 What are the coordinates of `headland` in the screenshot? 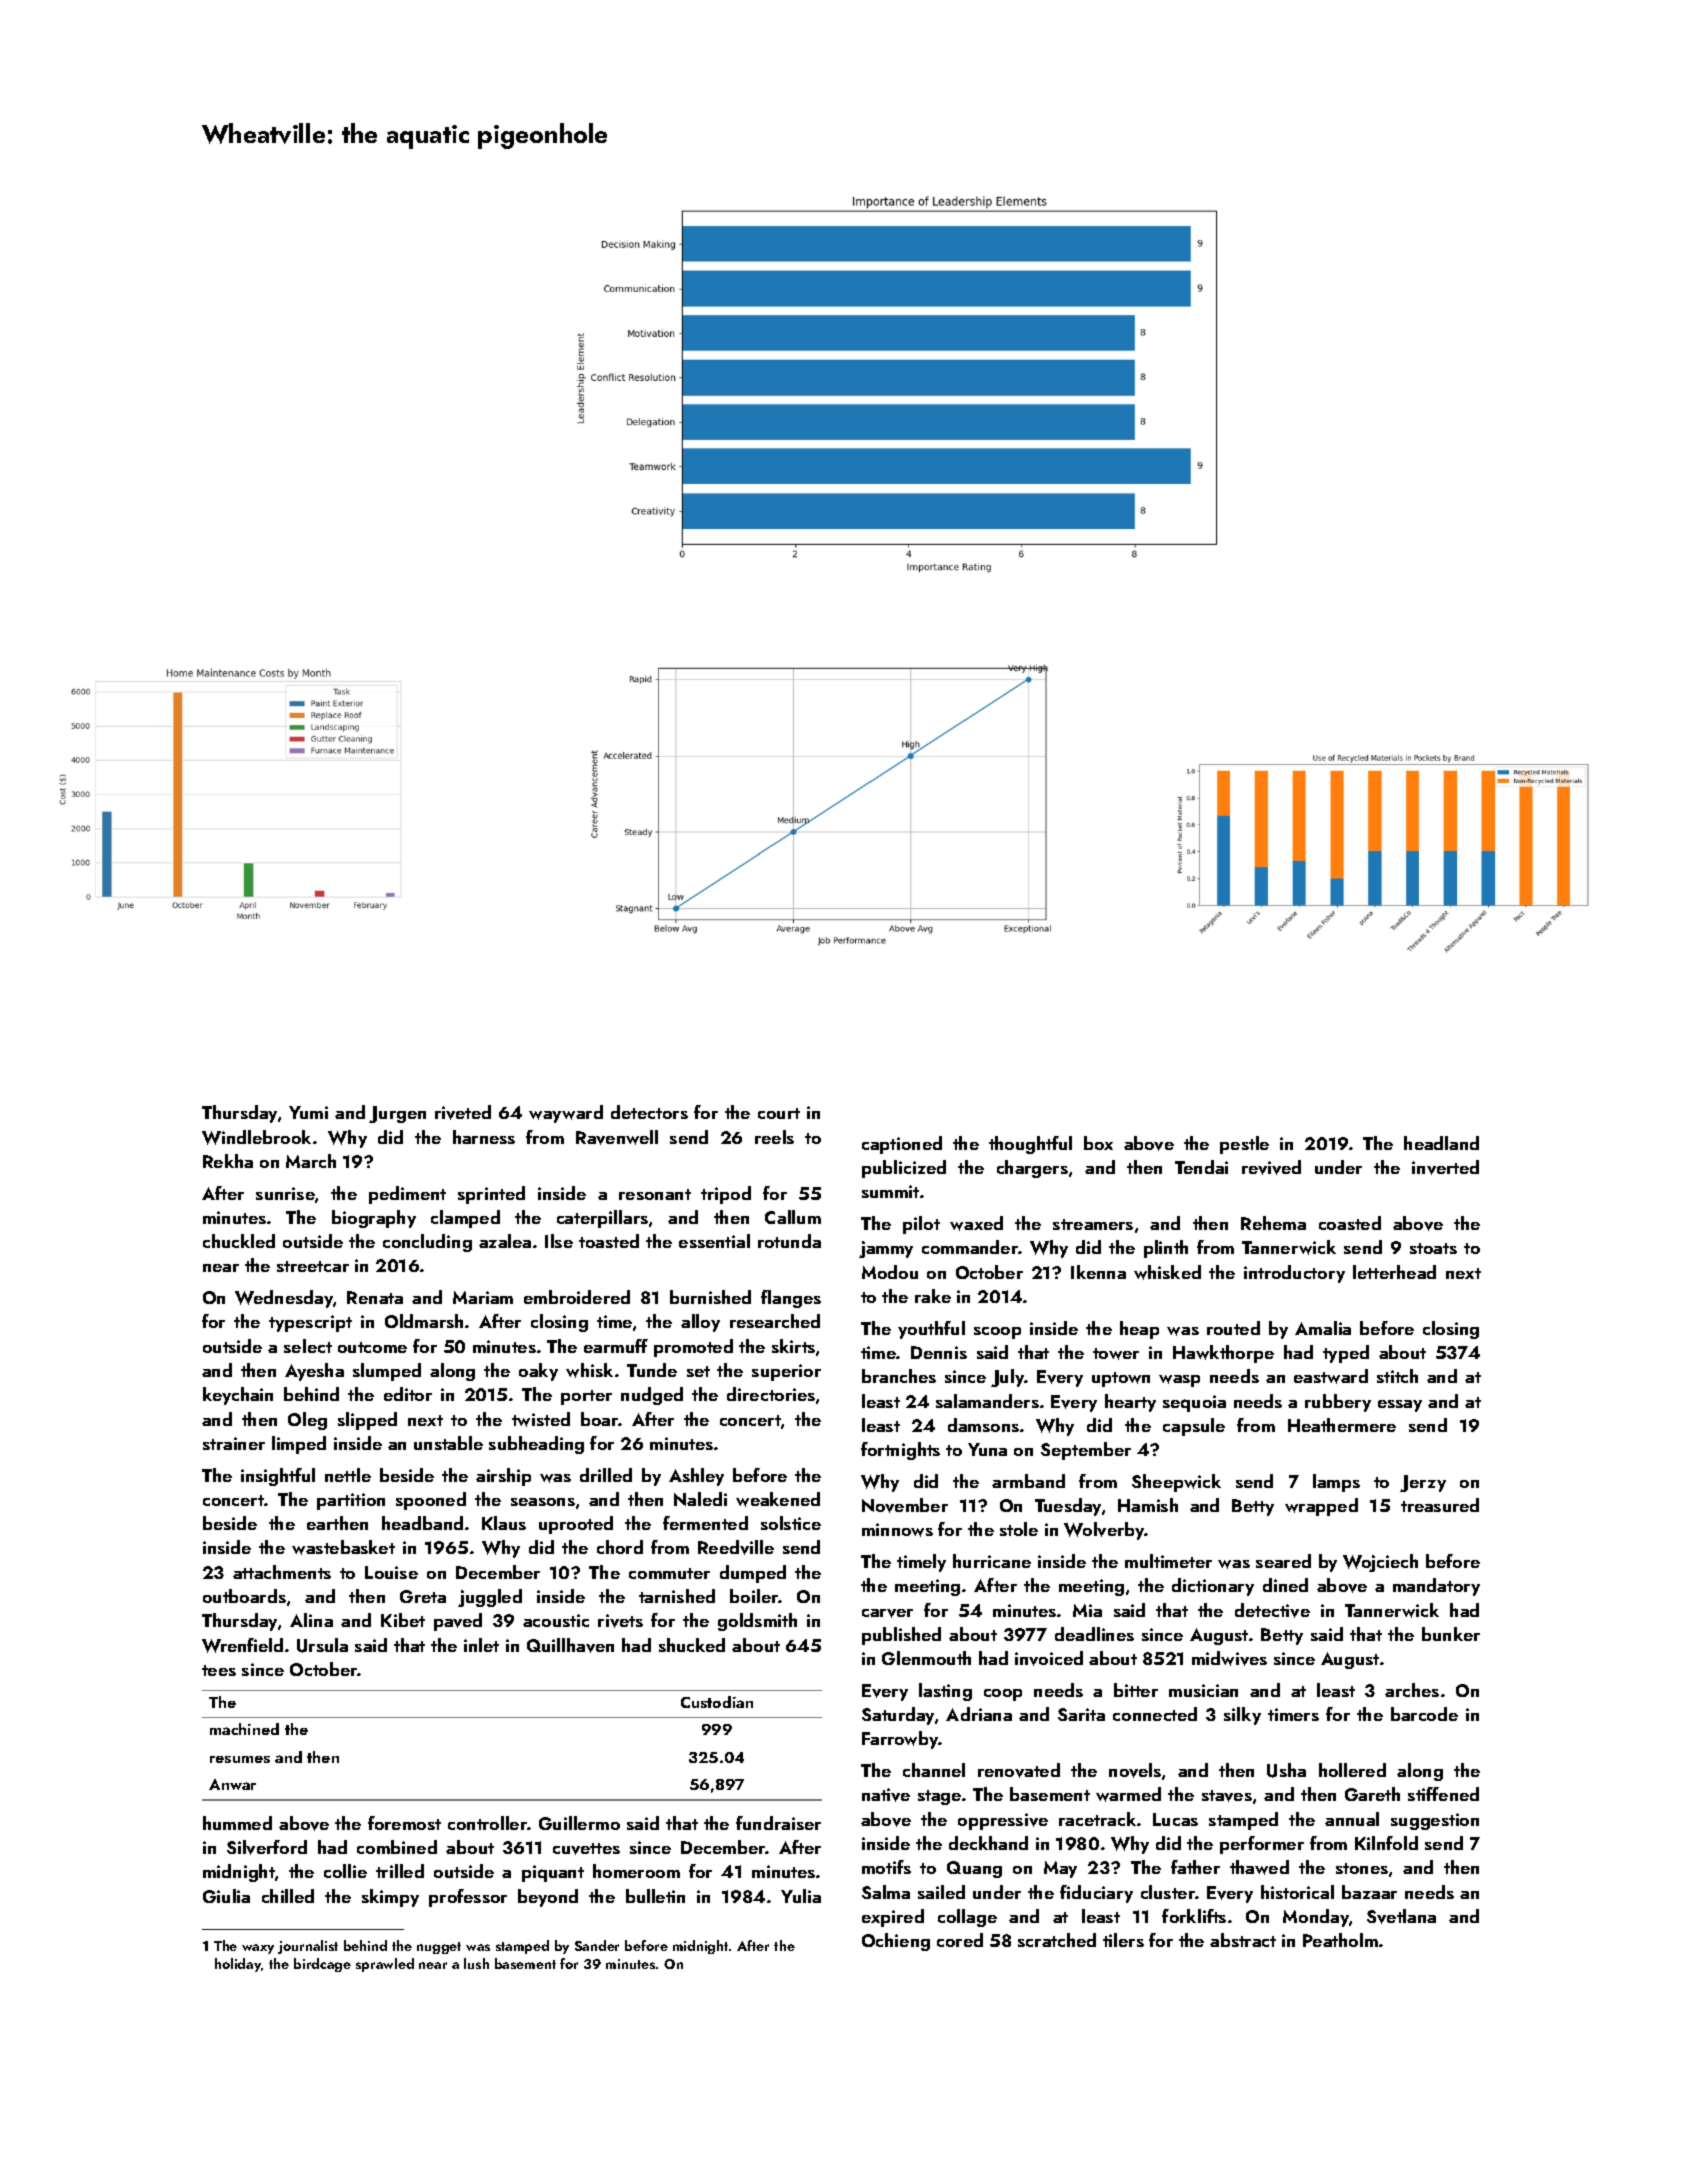 It's located at (1441, 1143).
